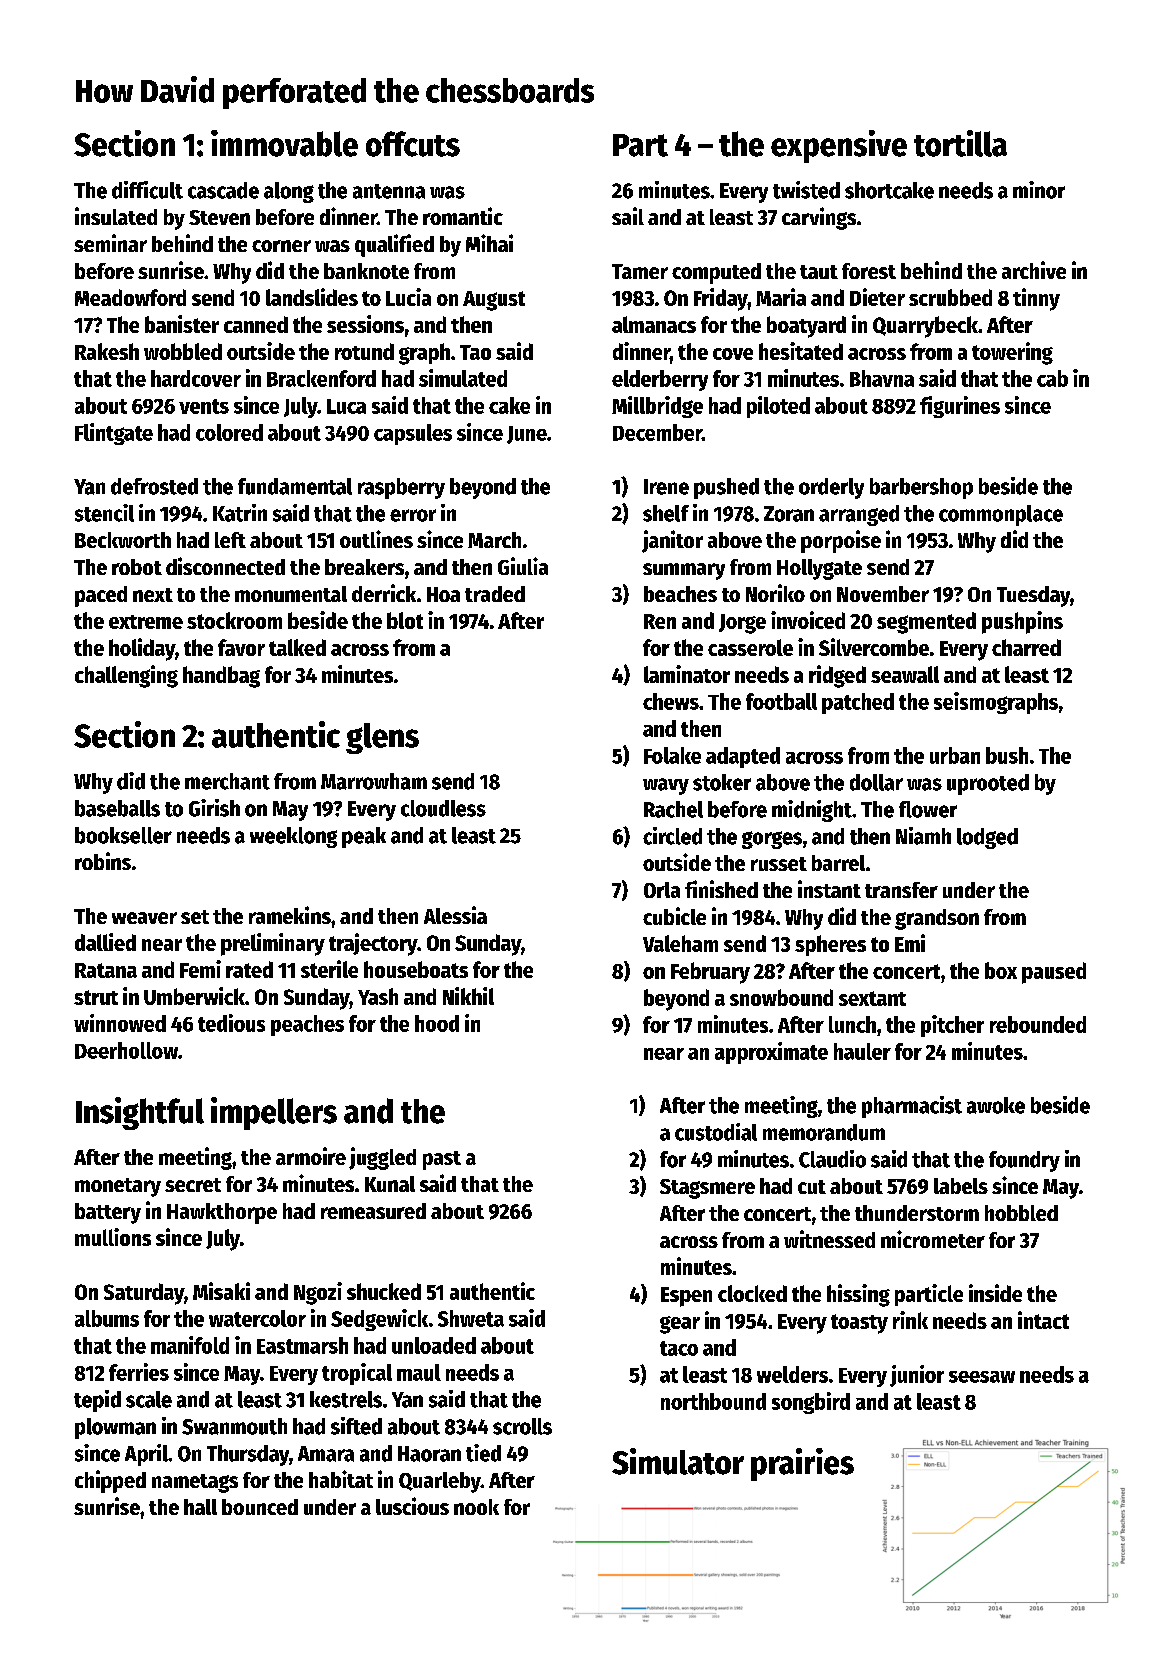 The width and height of the page is (1165, 1654). What do you see at coordinates (295, 486) in the page?
I see `fundamental` at bounding box center [295, 486].
